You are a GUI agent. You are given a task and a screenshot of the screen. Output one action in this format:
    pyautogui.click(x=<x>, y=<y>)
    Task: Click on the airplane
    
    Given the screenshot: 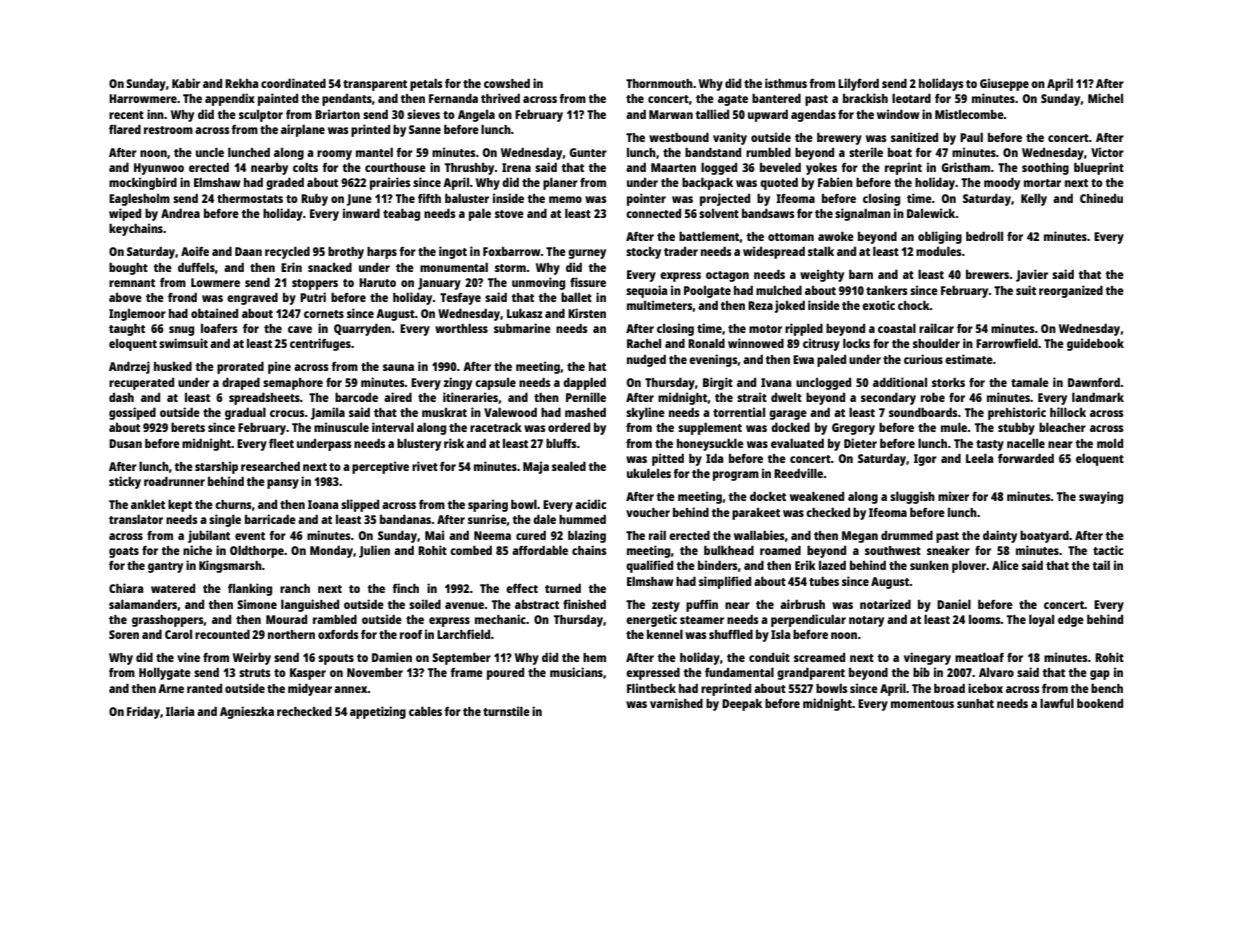 What is the action you would take?
    pyautogui.click(x=303, y=130)
